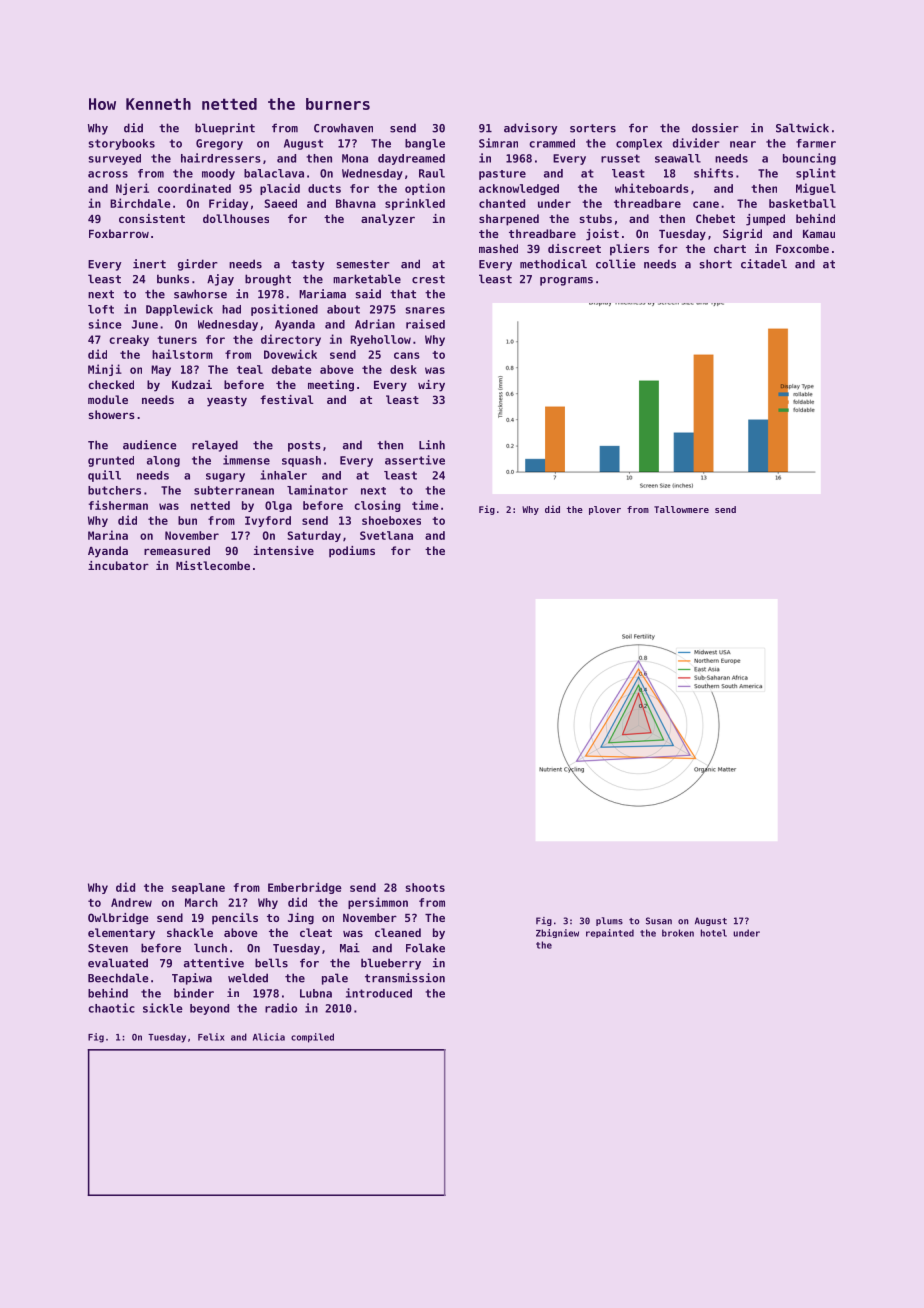 Image resolution: width=924 pixels, height=1308 pixels. What do you see at coordinates (714, 933) in the document?
I see `hotel` at bounding box center [714, 933].
